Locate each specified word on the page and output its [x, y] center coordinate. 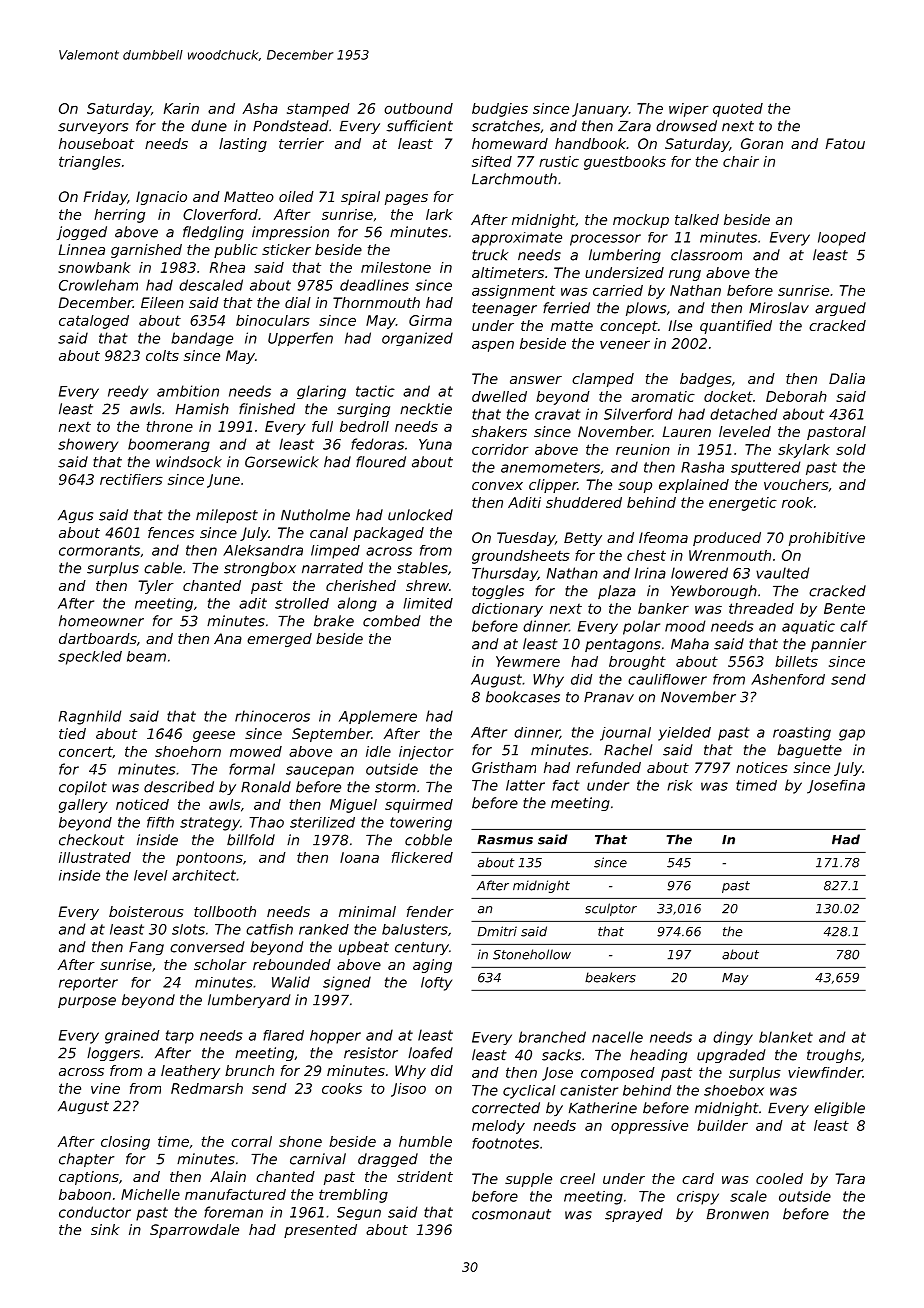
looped [842, 239]
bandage [202, 339]
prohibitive [827, 539]
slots [188, 929]
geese [214, 736]
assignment [513, 292]
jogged [82, 233]
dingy [733, 1038]
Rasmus [505, 840]
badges [706, 380]
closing [125, 1143]
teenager [504, 309]
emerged [279, 640]
